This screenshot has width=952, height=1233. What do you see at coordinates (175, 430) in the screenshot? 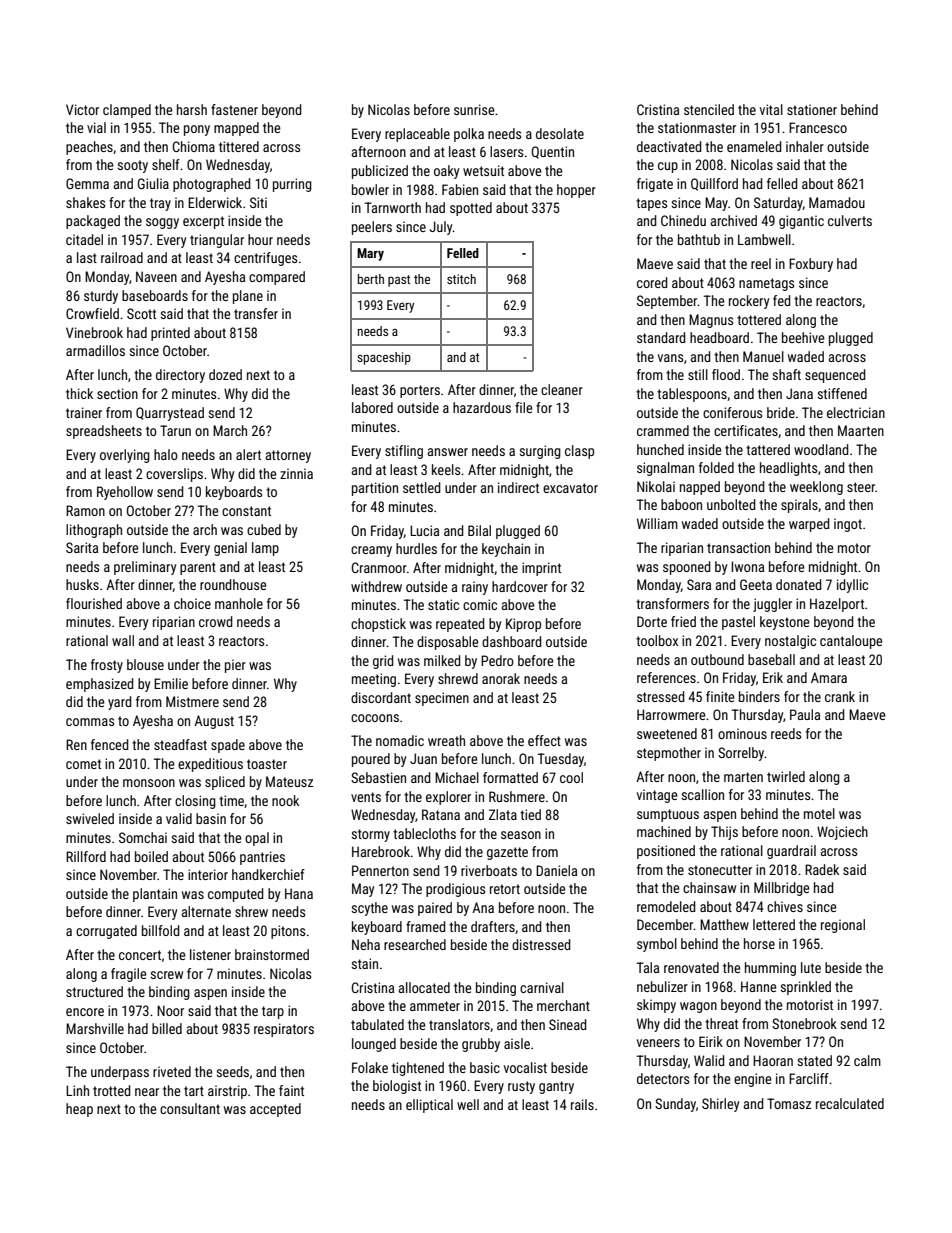
I see `Tarun` at bounding box center [175, 430].
